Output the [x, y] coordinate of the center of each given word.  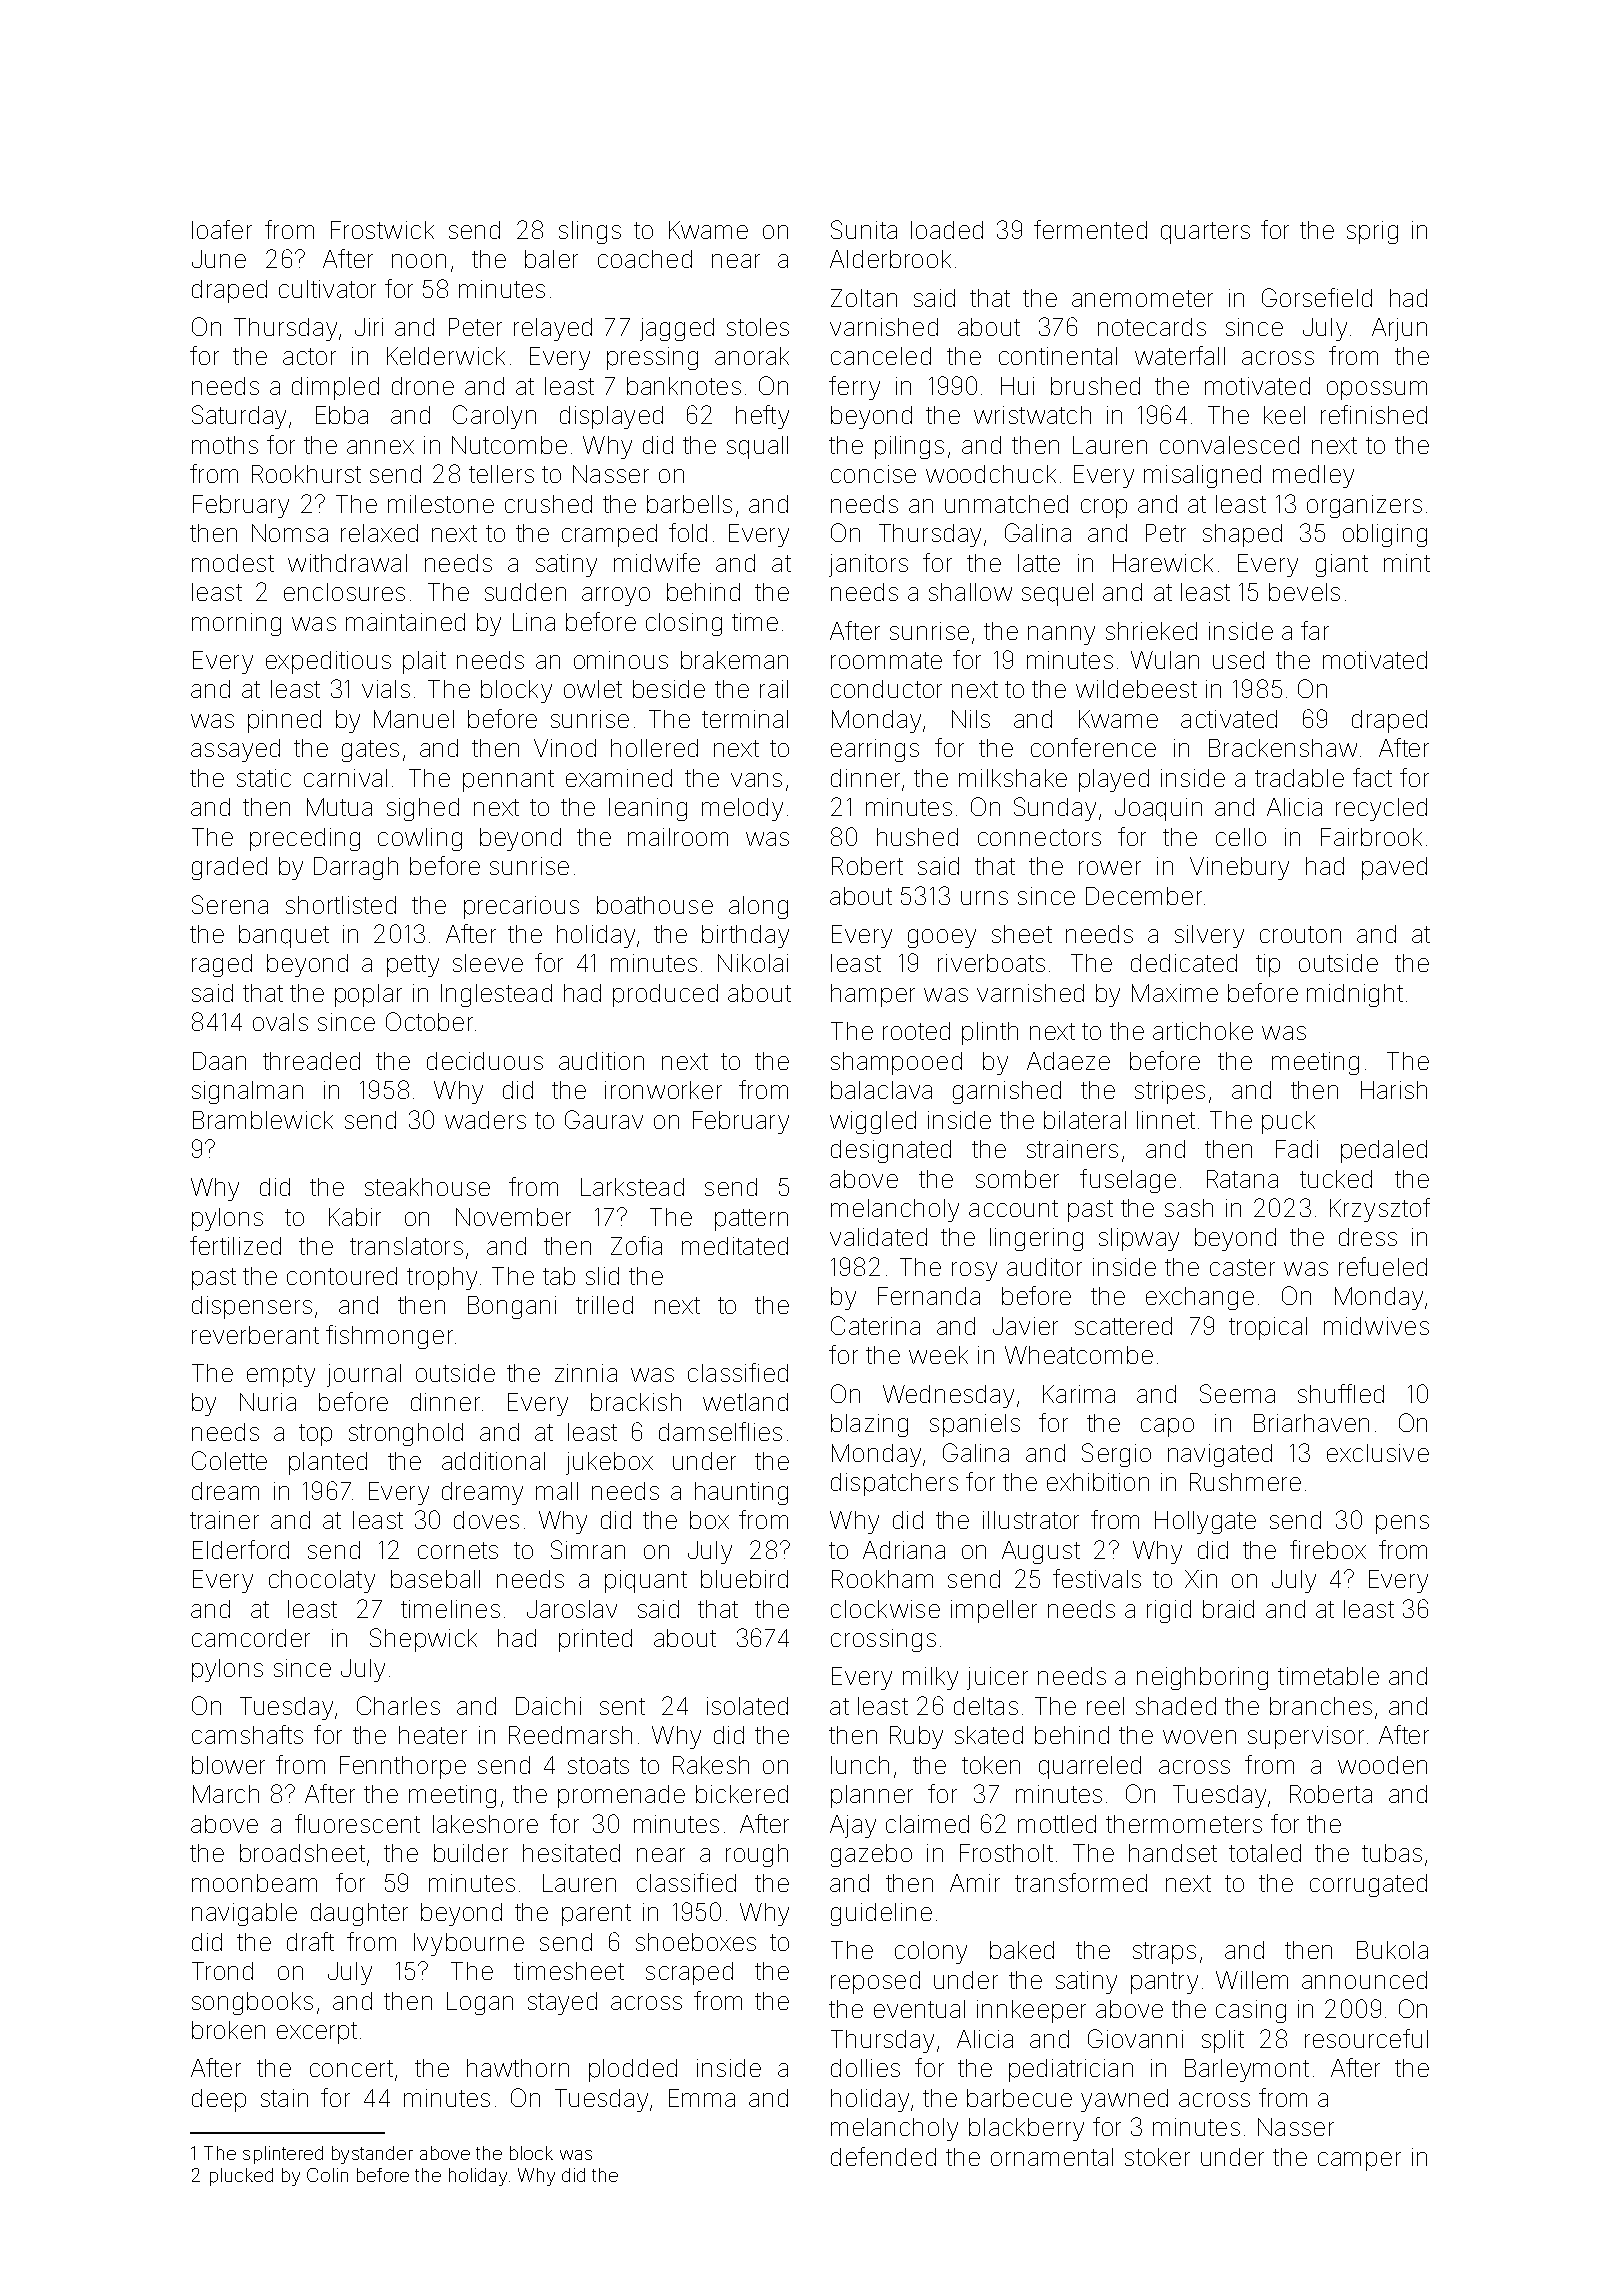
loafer [222, 229]
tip [1268, 965]
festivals [1097, 1578]
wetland [745, 1402]
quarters [1205, 233]
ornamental [1052, 2157]
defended [883, 2156]
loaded [947, 230]
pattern [751, 1220]
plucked [241, 2177]
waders [485, 1120]
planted [328, 1463]
